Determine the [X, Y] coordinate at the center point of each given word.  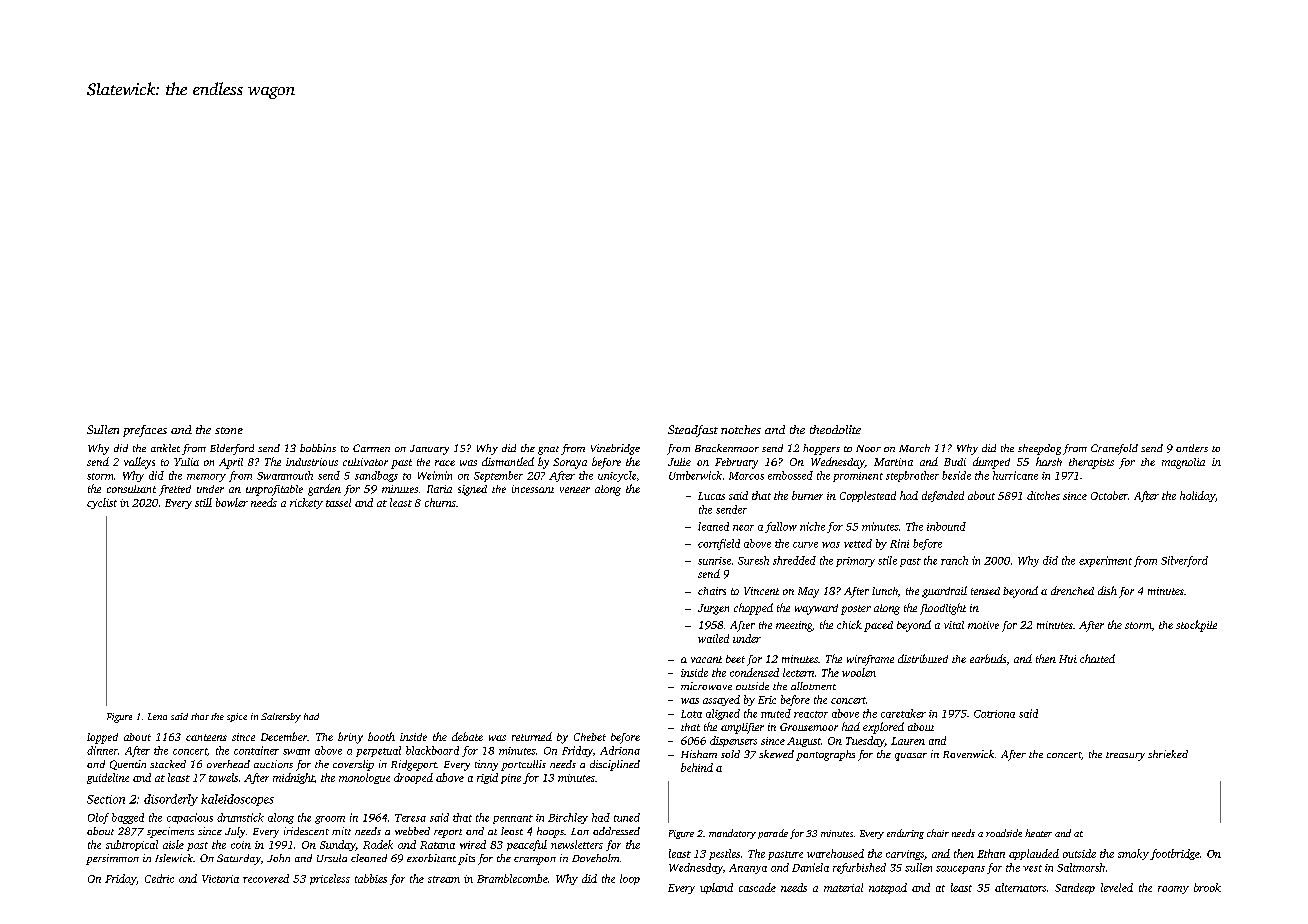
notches [741, 429]
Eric [767, 700]
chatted [1097, 658]
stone [229, 430]
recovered [266, 878]
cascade [757, 887]
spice [237, 717]
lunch [885, 591]
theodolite [835, 429]
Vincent [761, 591]
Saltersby [281, 718]
